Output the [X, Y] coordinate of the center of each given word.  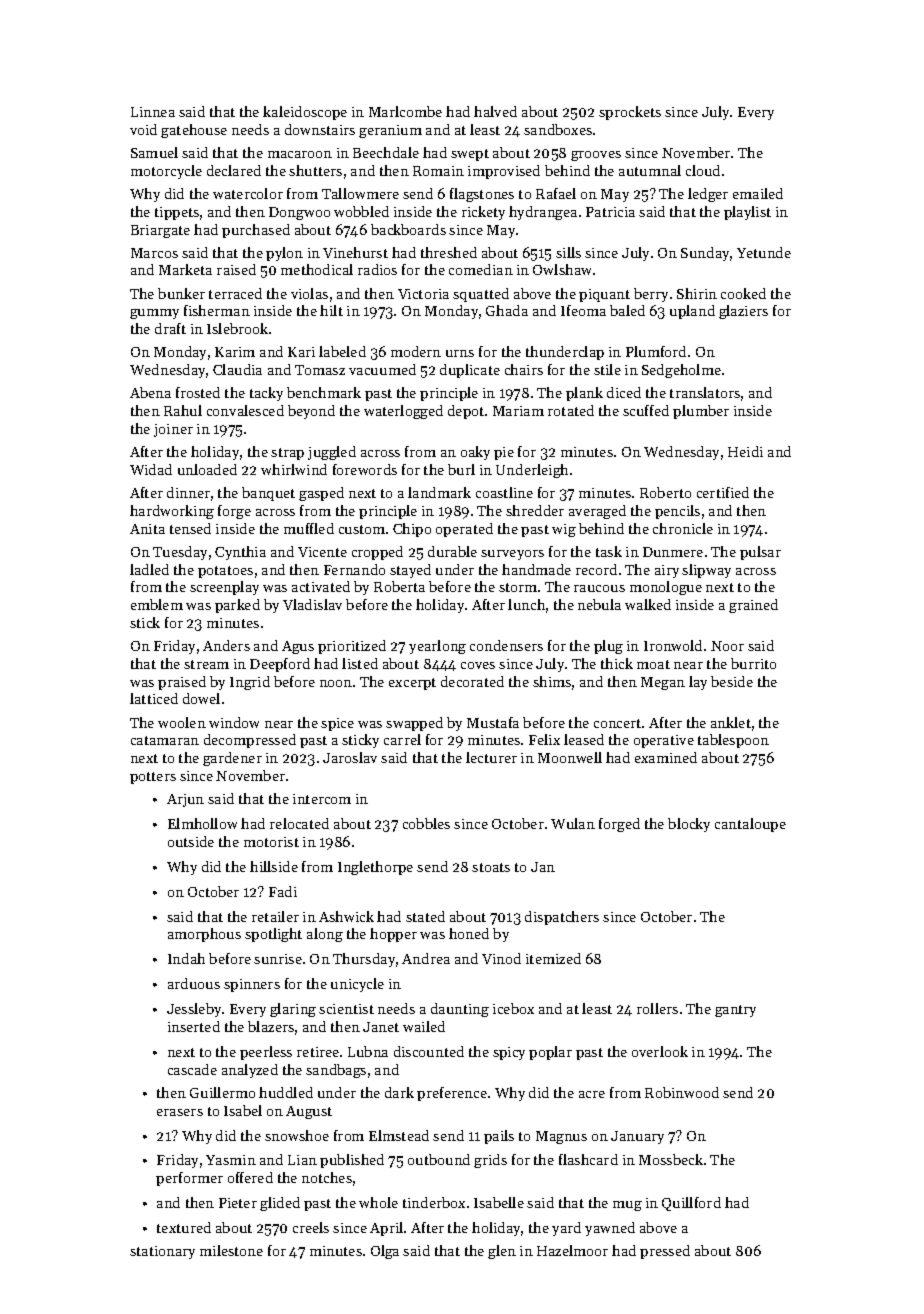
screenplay [224, 588]
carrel [402, 739]
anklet [731, 722]
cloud [703, 170]
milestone [231, 1250]
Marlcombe [405, 111]
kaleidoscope [305, 113]
